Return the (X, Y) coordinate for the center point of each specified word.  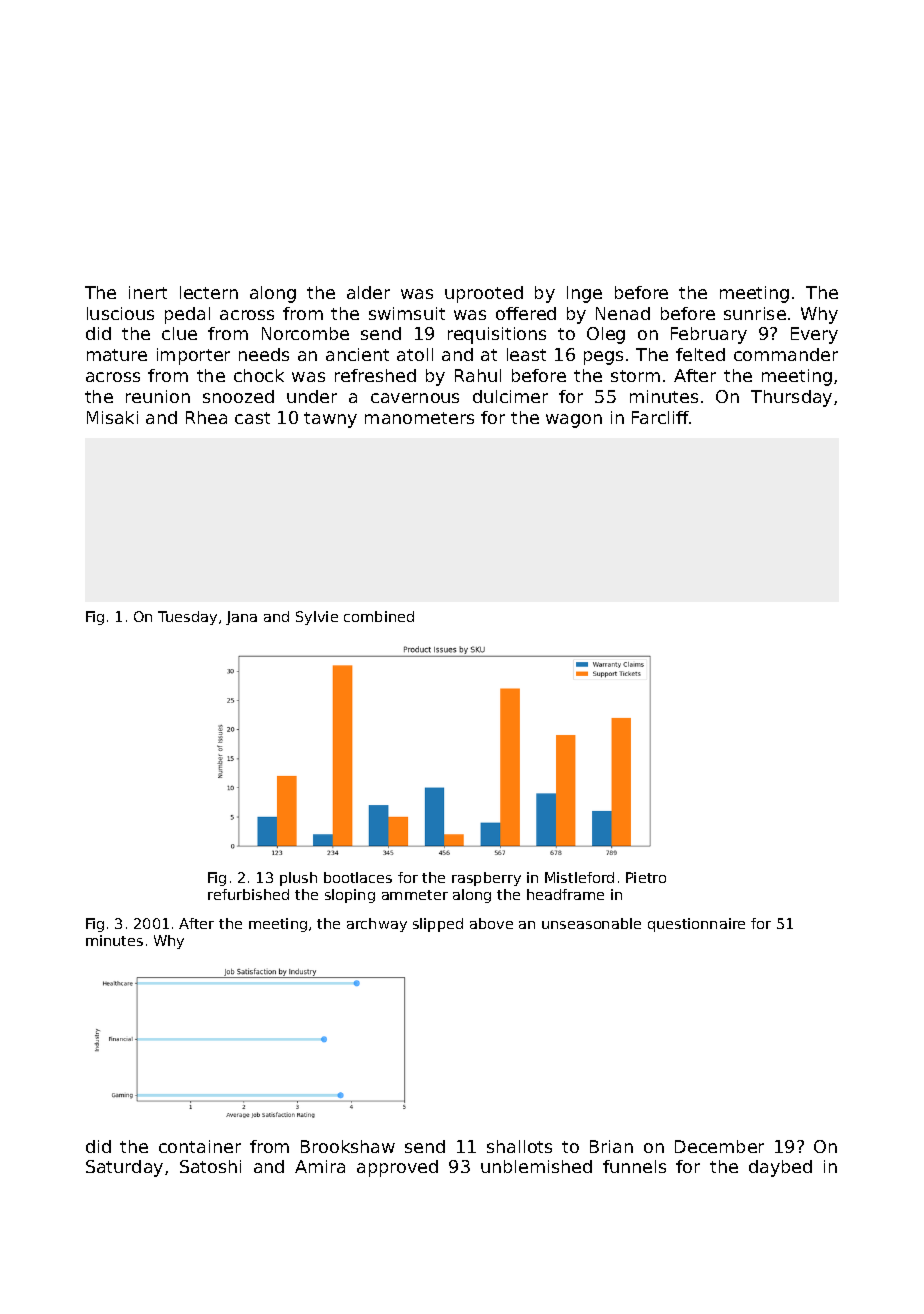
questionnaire (696, 925)
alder (368, 292)
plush (298, 879)
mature (117, 355)
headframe (565, 894)
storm (635, 376)
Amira (320, 1166)
